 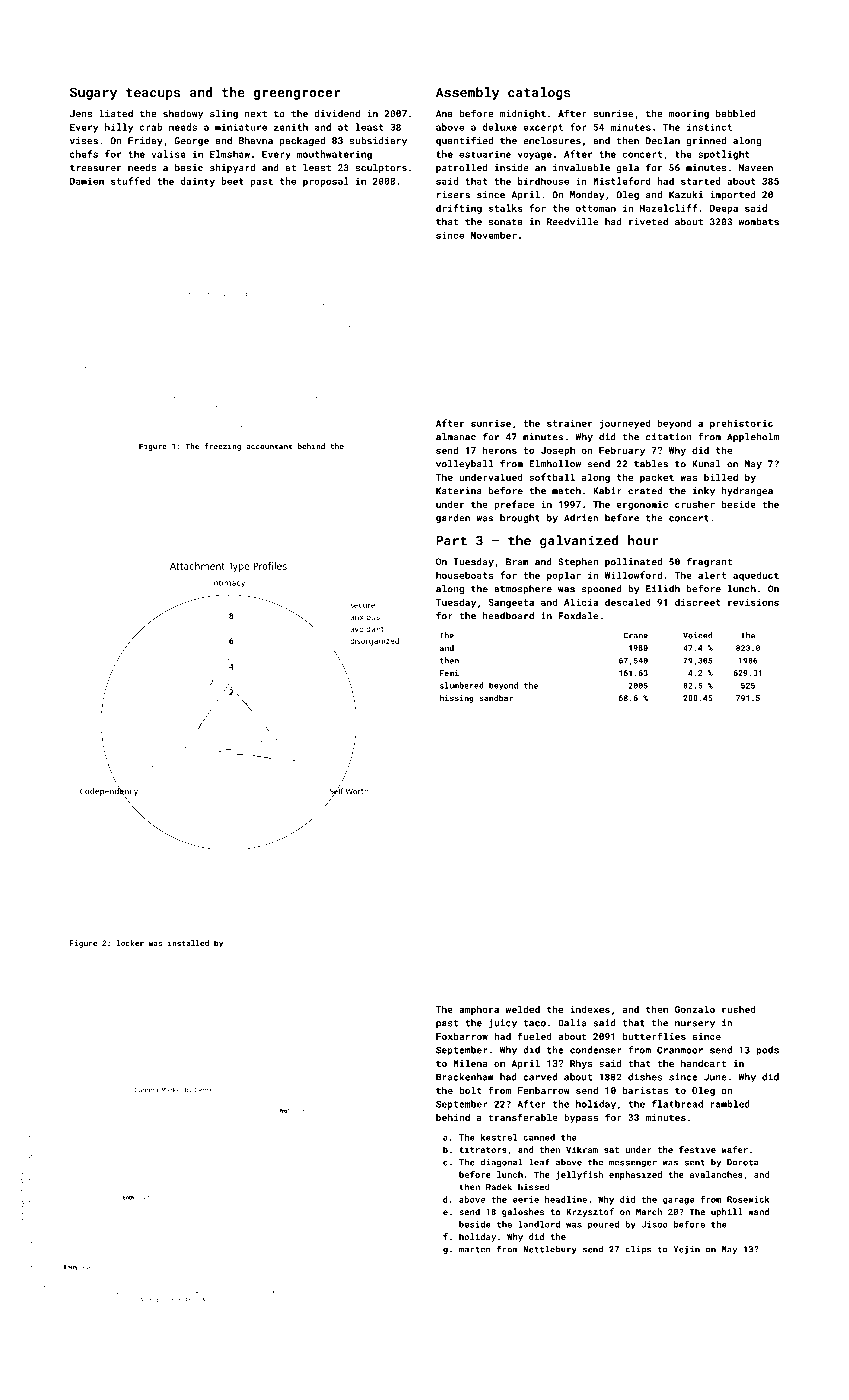 What do you see at coordinates (475, 1249) in the page?
I see `marten` at bounding box center [475, 1249].
